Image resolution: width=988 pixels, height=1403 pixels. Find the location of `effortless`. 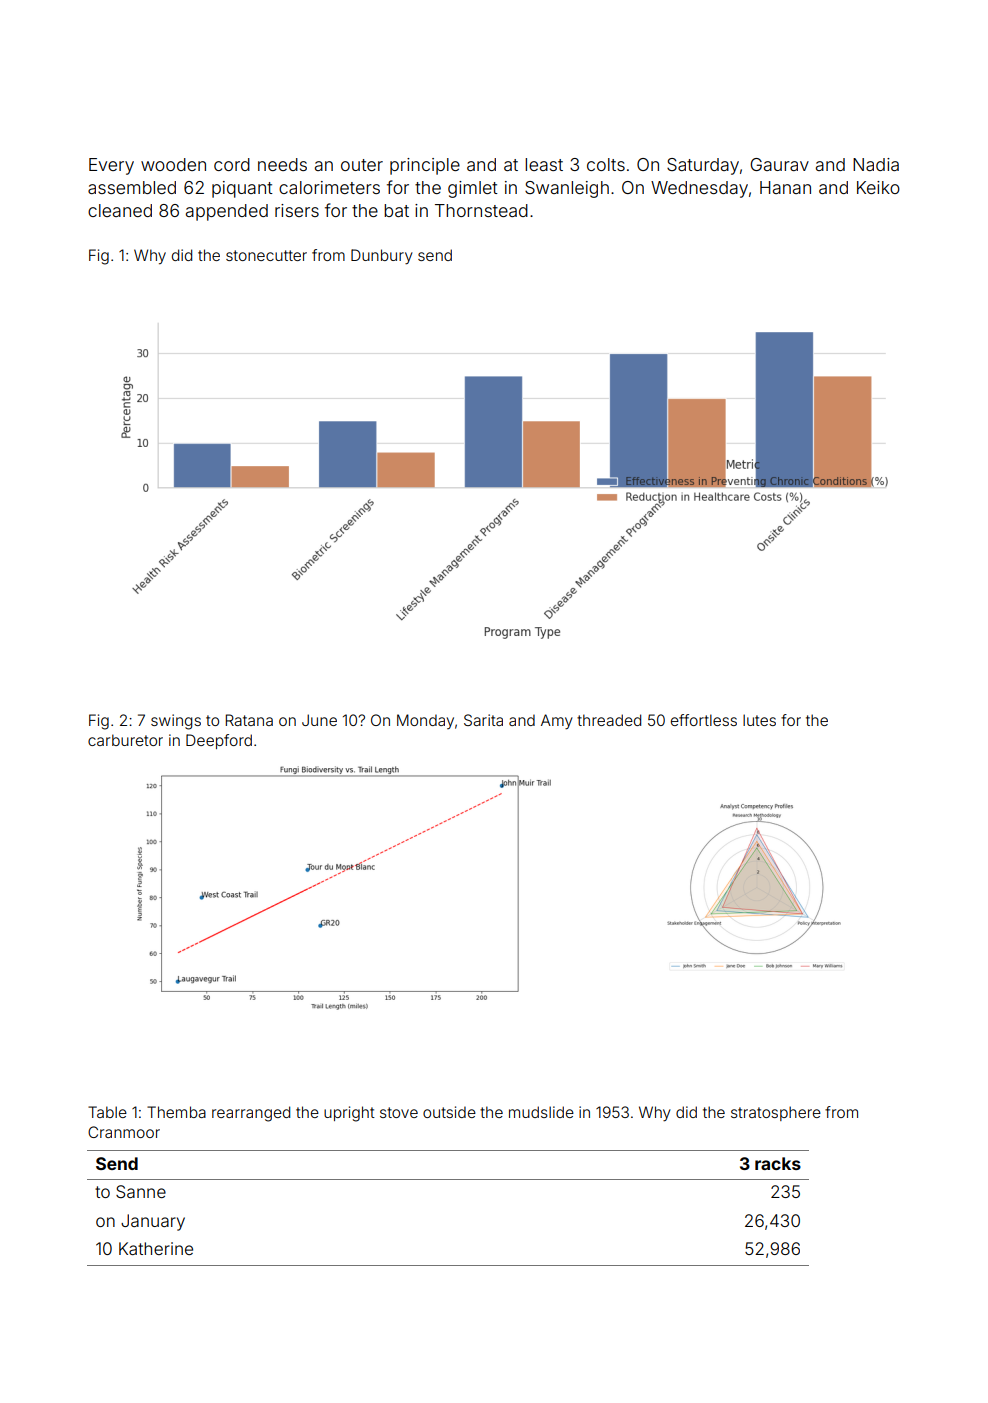

effortless is located at coordinates (704, 720).
